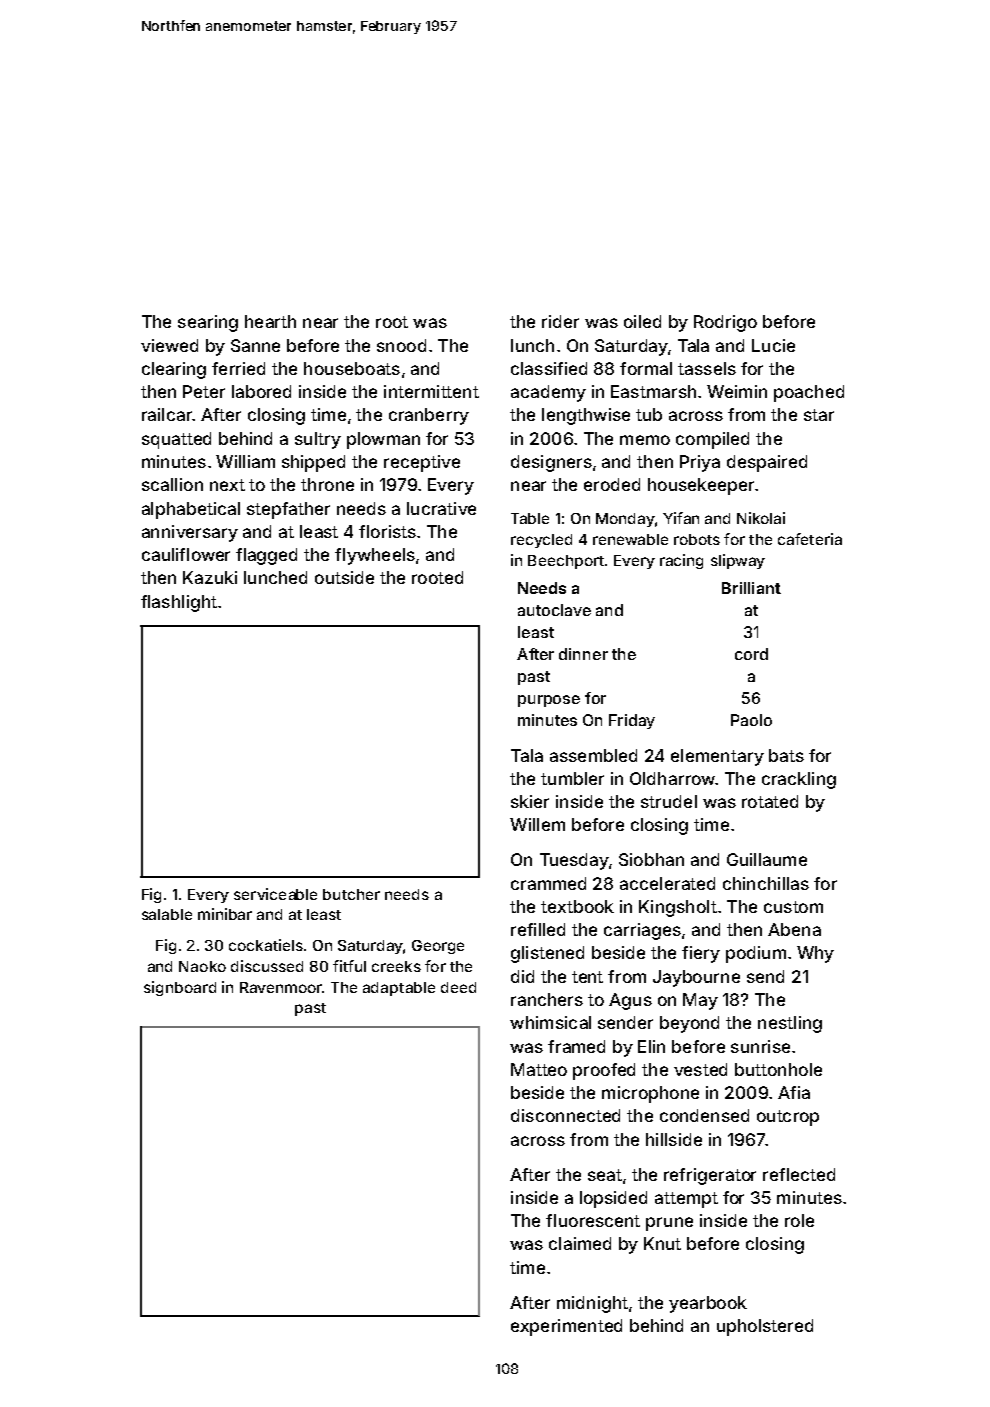 This page has width=990, height=1407. I want to click on scallion, so click(172, 484).
